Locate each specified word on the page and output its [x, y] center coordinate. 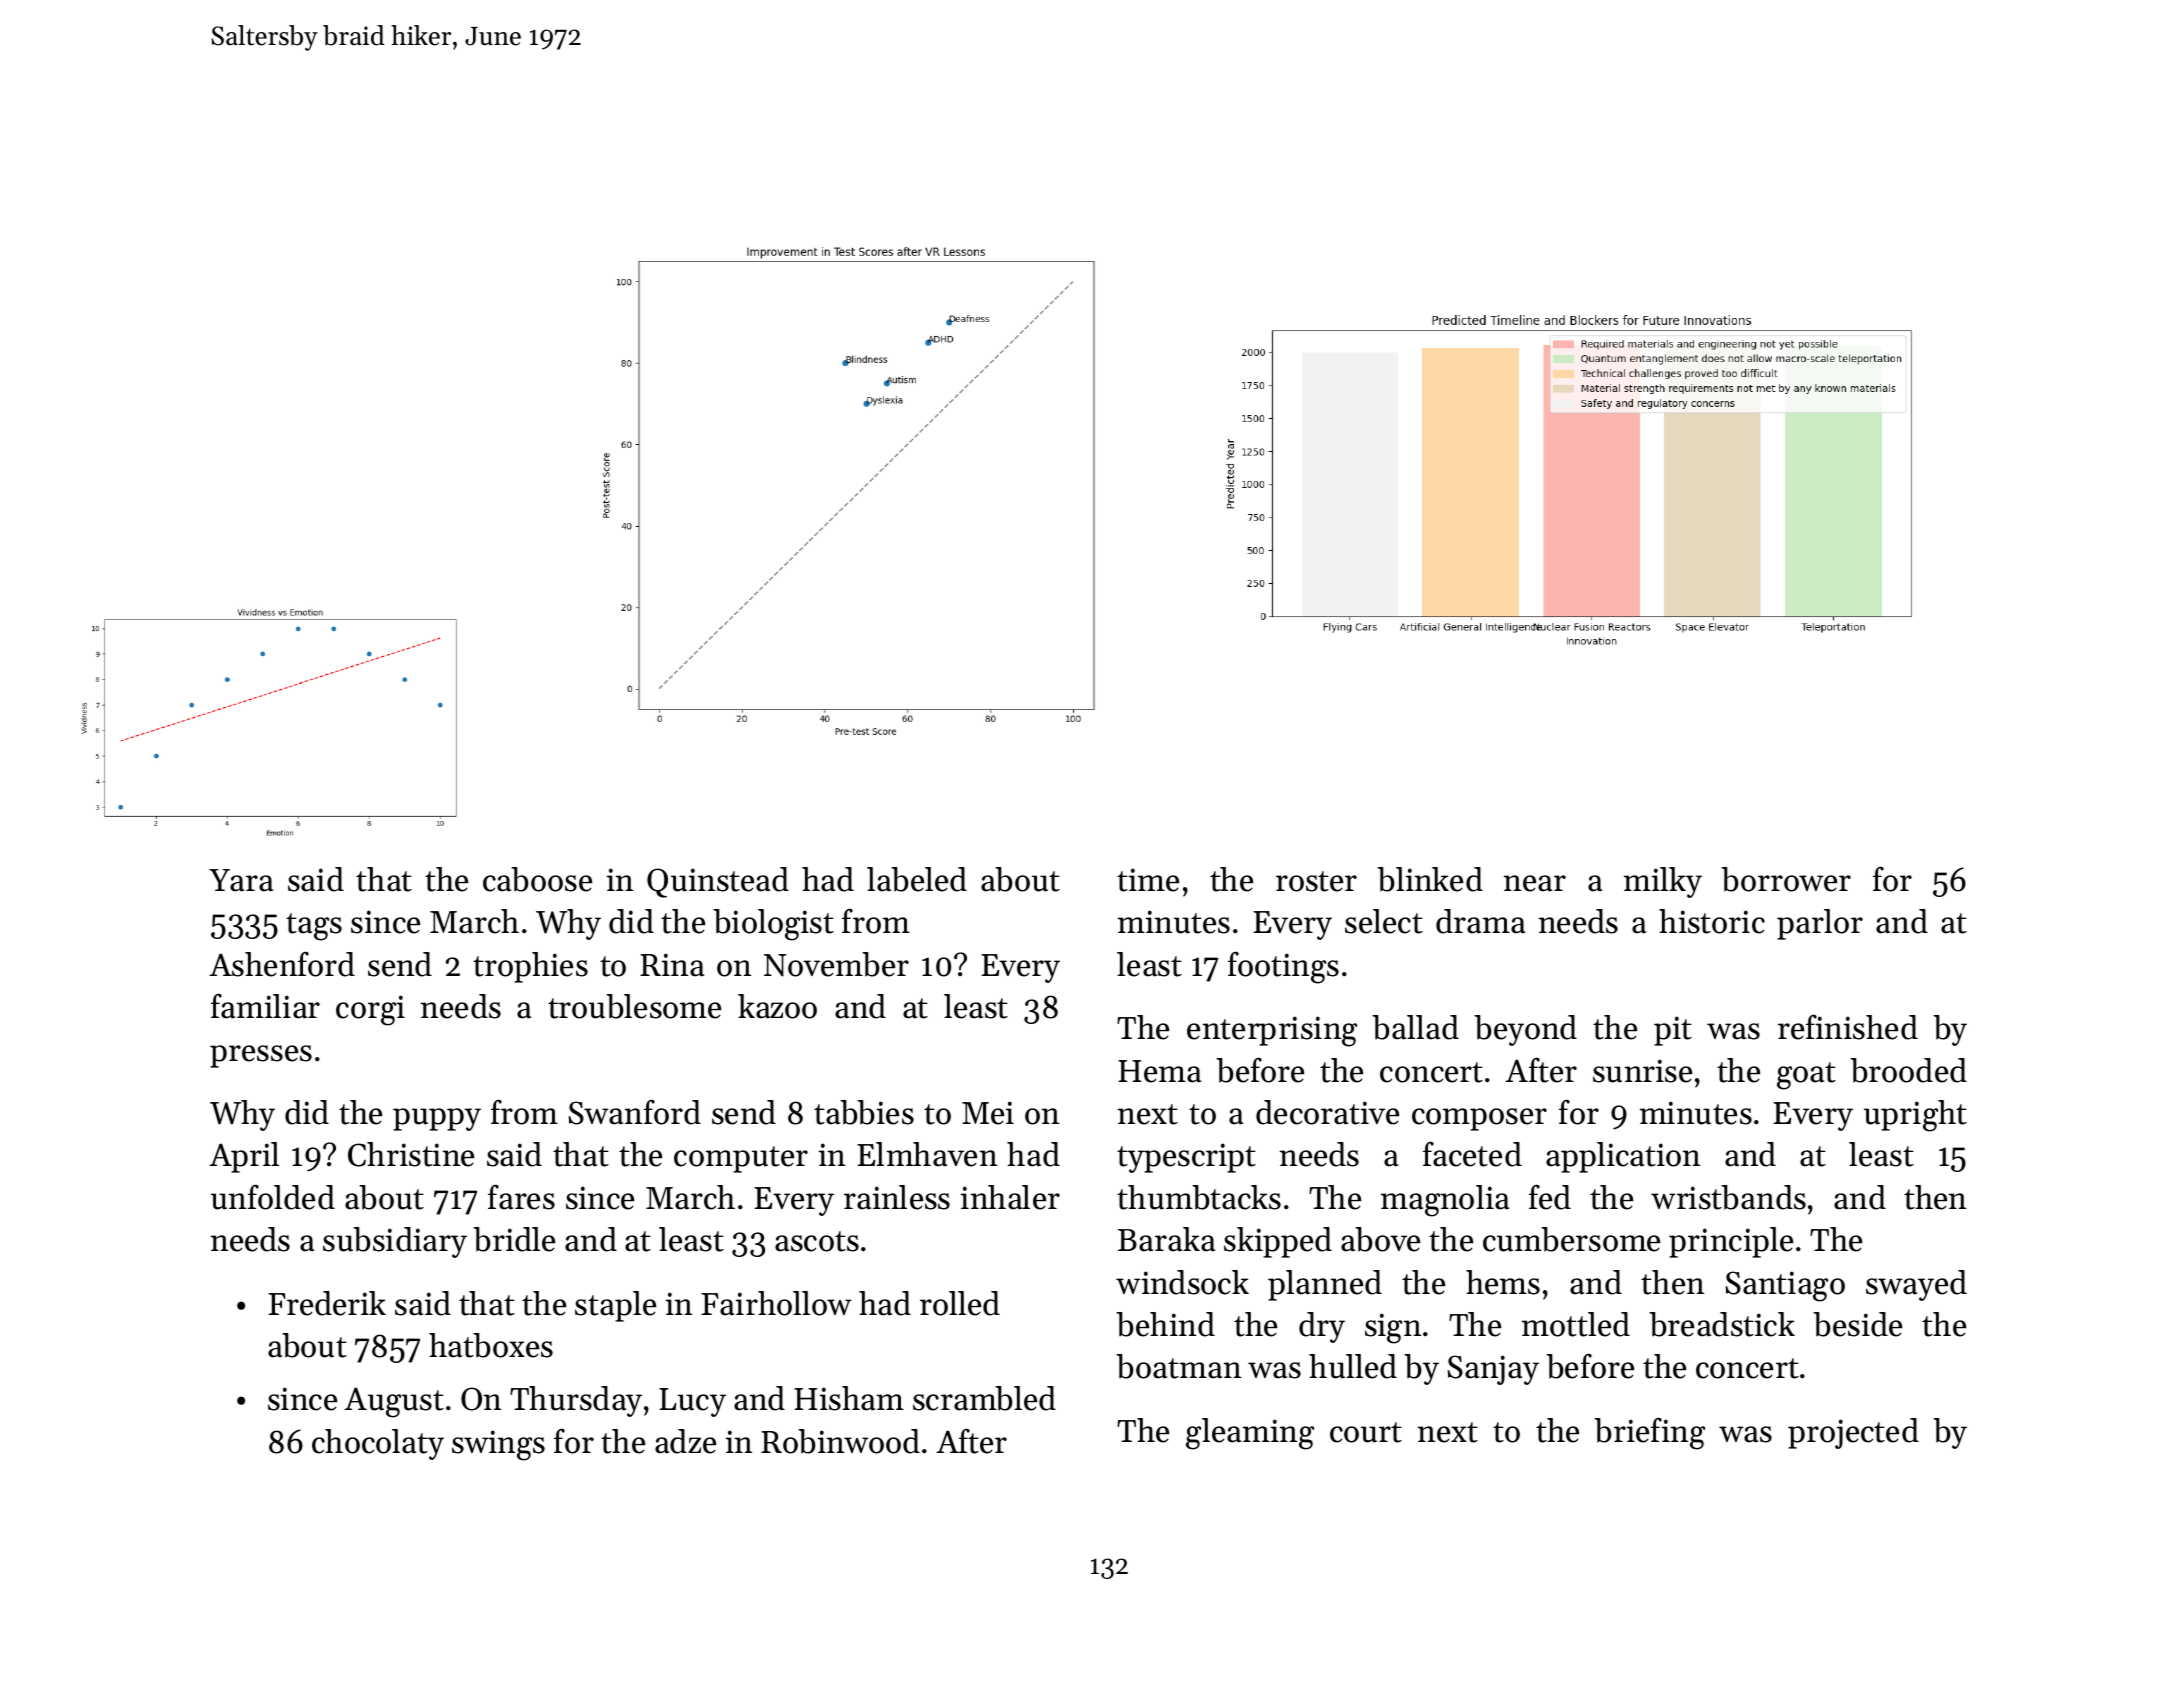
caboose [537, 879]
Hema [1159, 1071]
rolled [960, 1303]
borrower [1786, 879]
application [1623, 1157]
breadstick [1722, 1324]
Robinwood [840, 1441]
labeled [917, 879]
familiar [265, 1006]
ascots [817, 1241]
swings [498, 1445]
